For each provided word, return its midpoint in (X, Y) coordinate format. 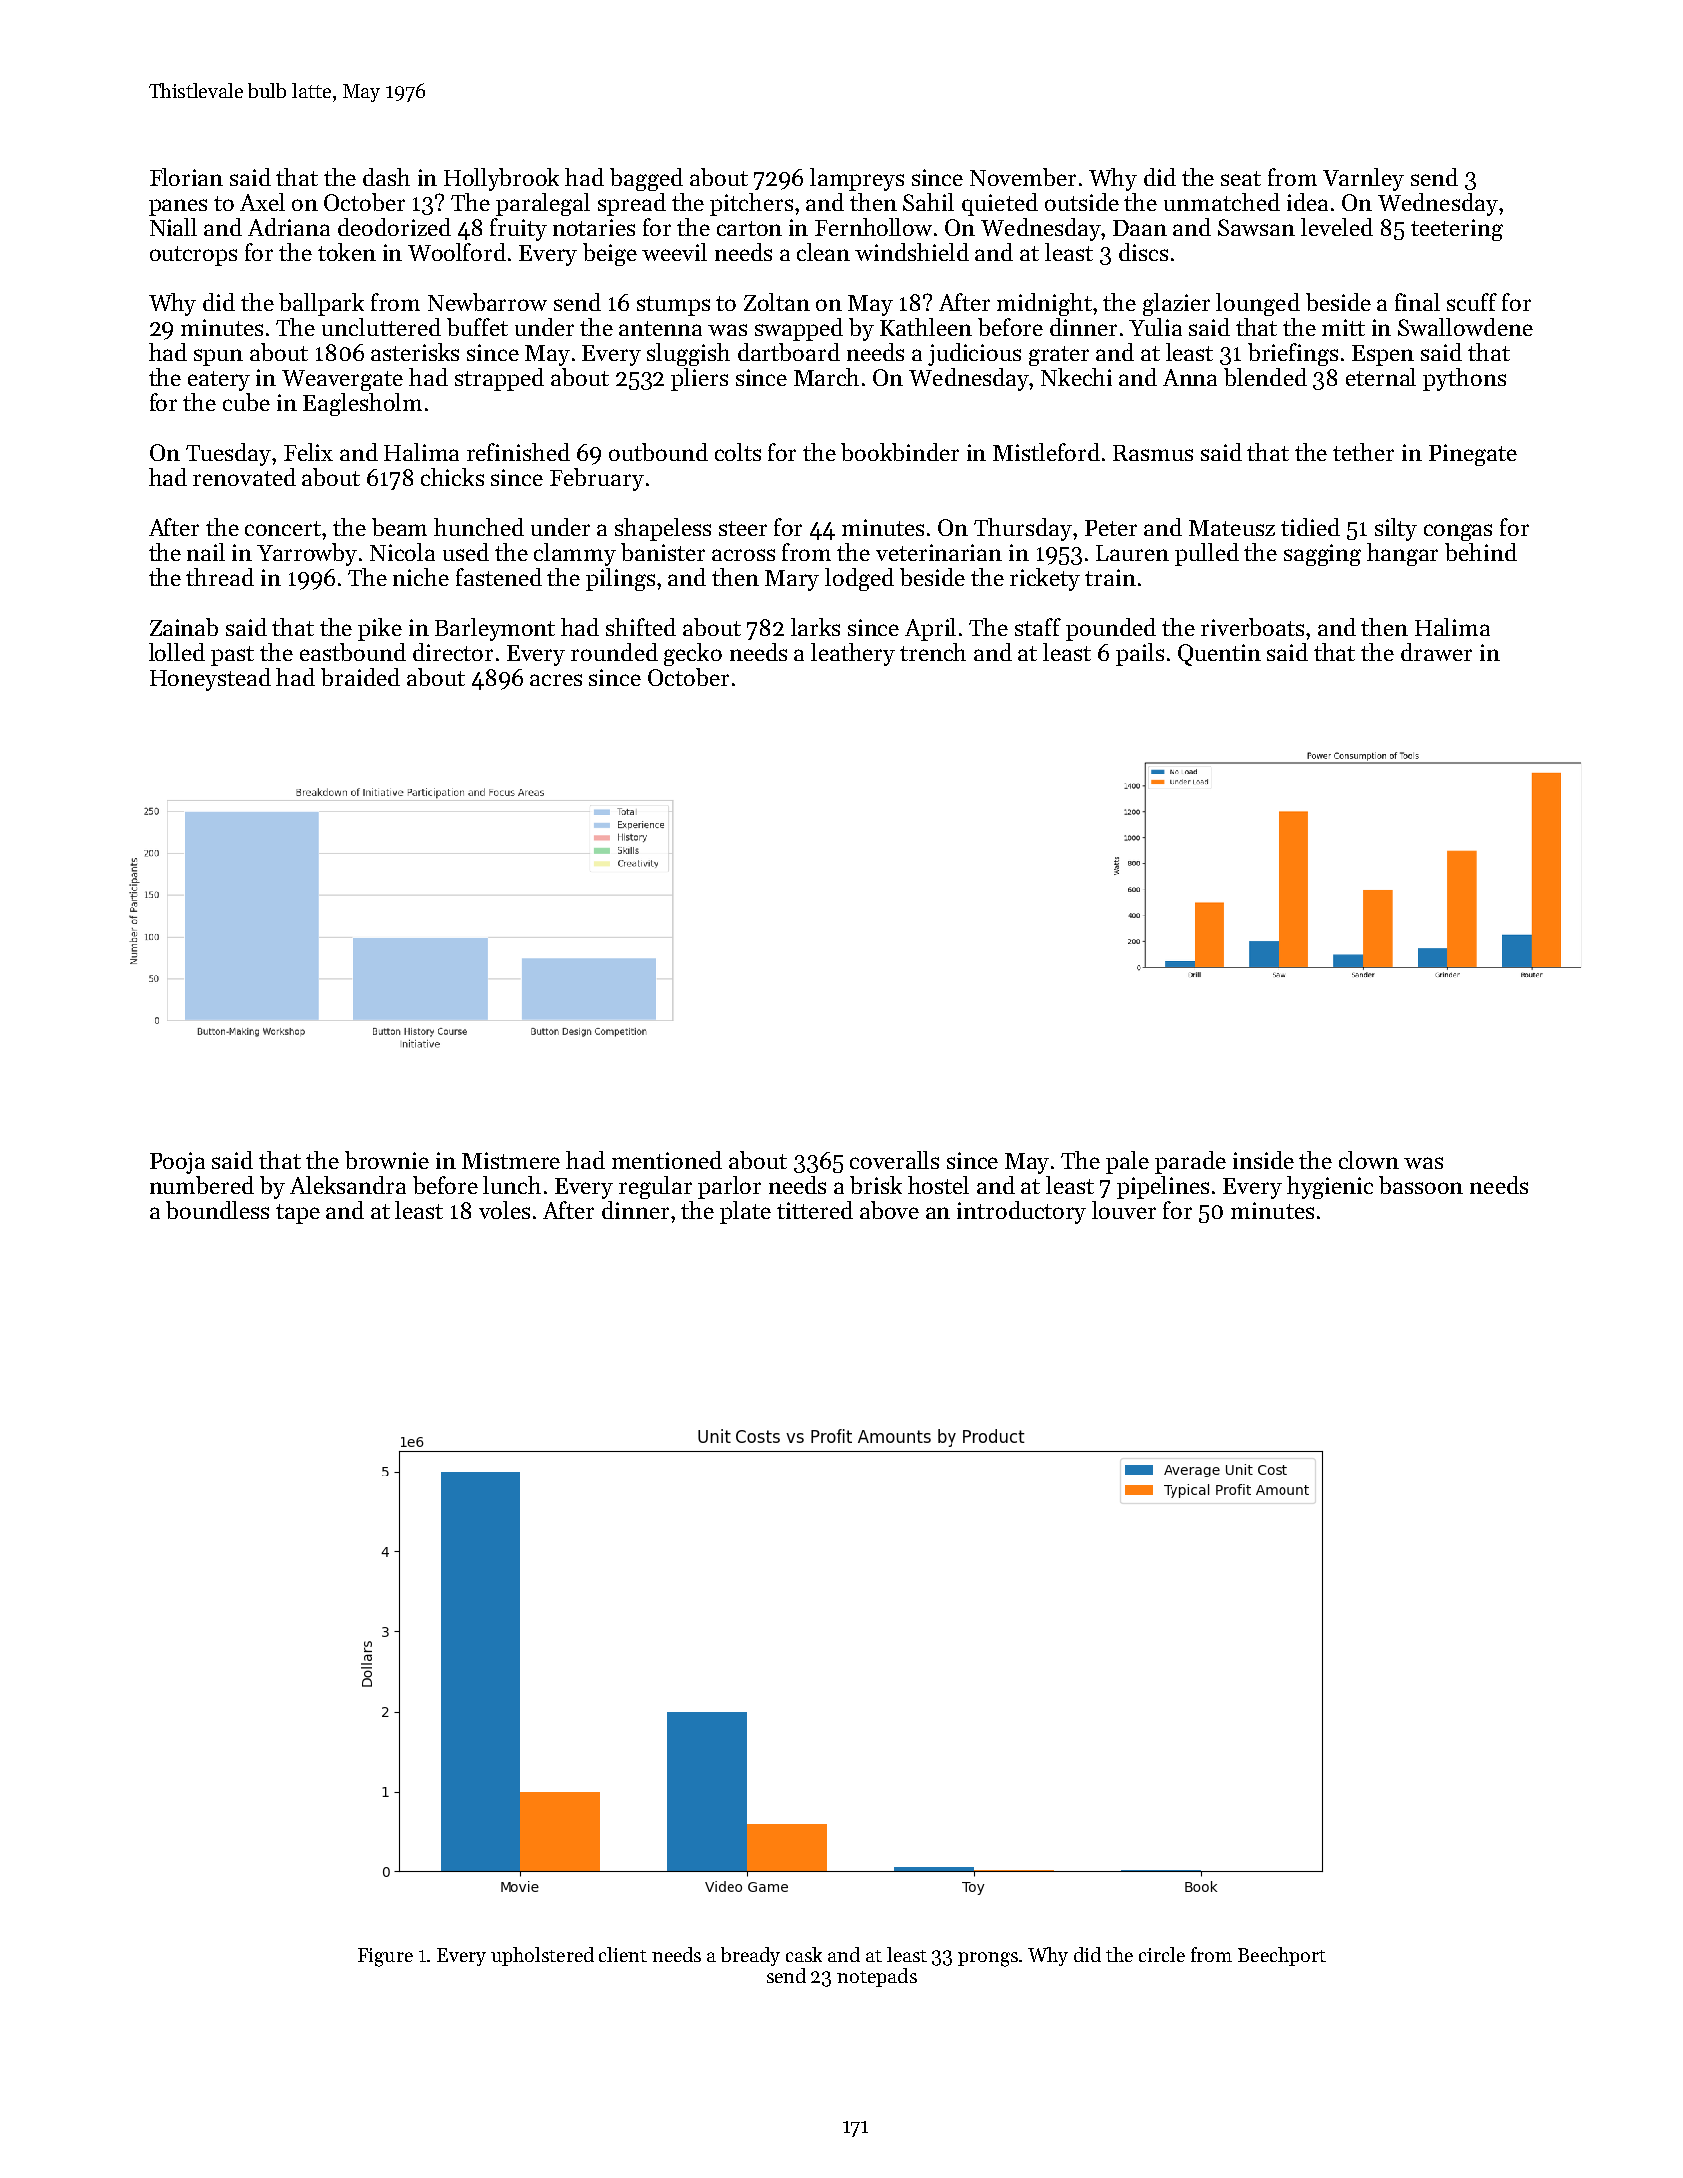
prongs (988, 1959)
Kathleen (926, 327)
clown (1369, 1160)
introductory (1021, 1212)
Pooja (177, 1163)
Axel (262, 202)
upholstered (542, 1956)
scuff (1472, 302)
